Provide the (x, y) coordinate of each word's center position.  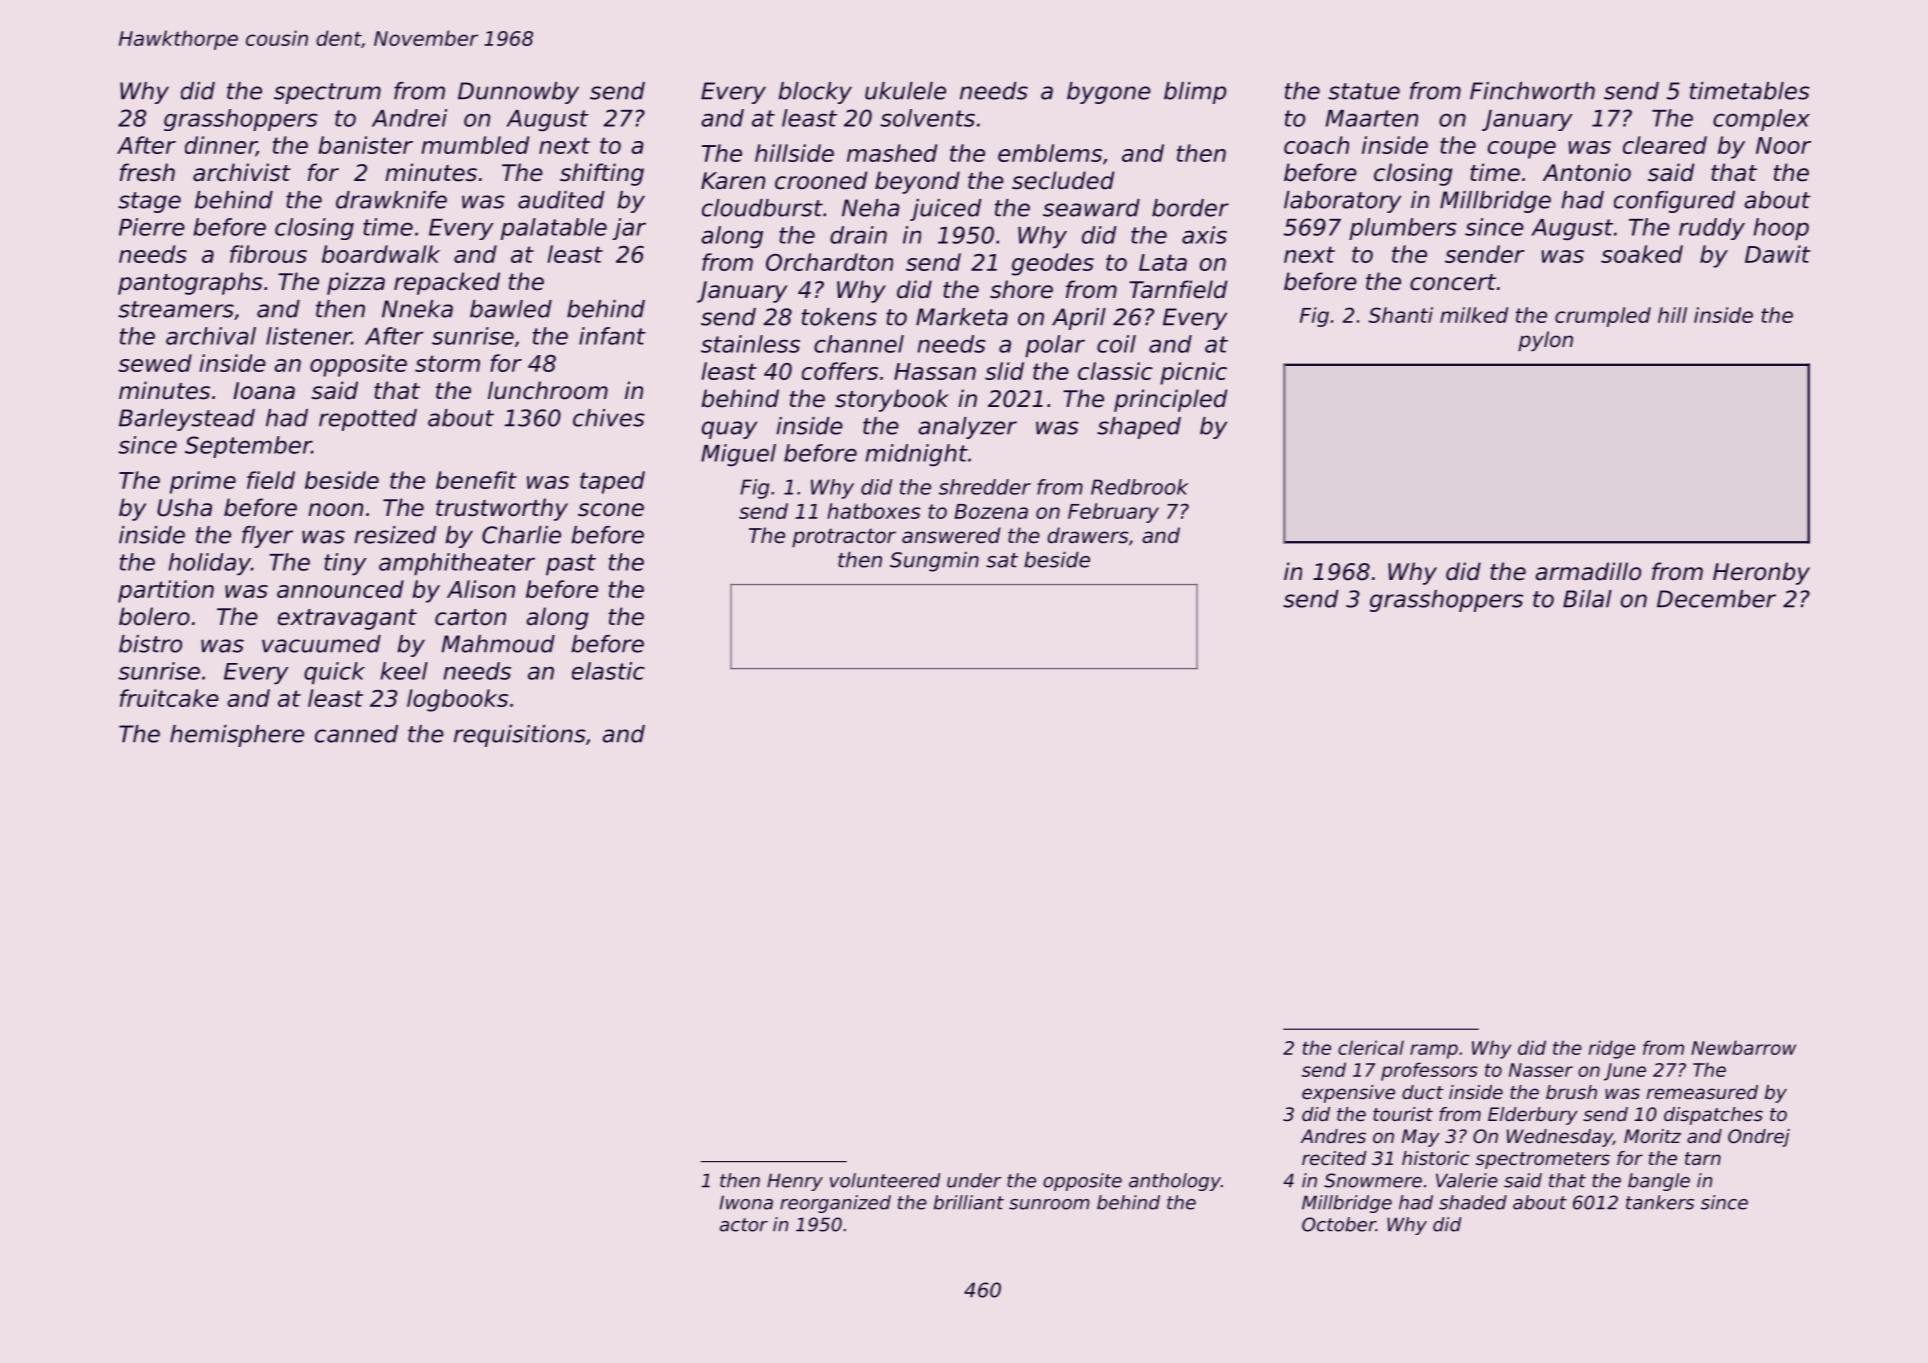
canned (356, 734)
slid (1004, 371)
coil (1116, 344)
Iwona (746, 1203)
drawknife (391, 200)
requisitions (520, 736)
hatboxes (874, 511)
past (571, 565)
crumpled (1603, 317)
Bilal (1587, 599)
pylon (1545, 341)
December (1716, 599)
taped (612, 482)
